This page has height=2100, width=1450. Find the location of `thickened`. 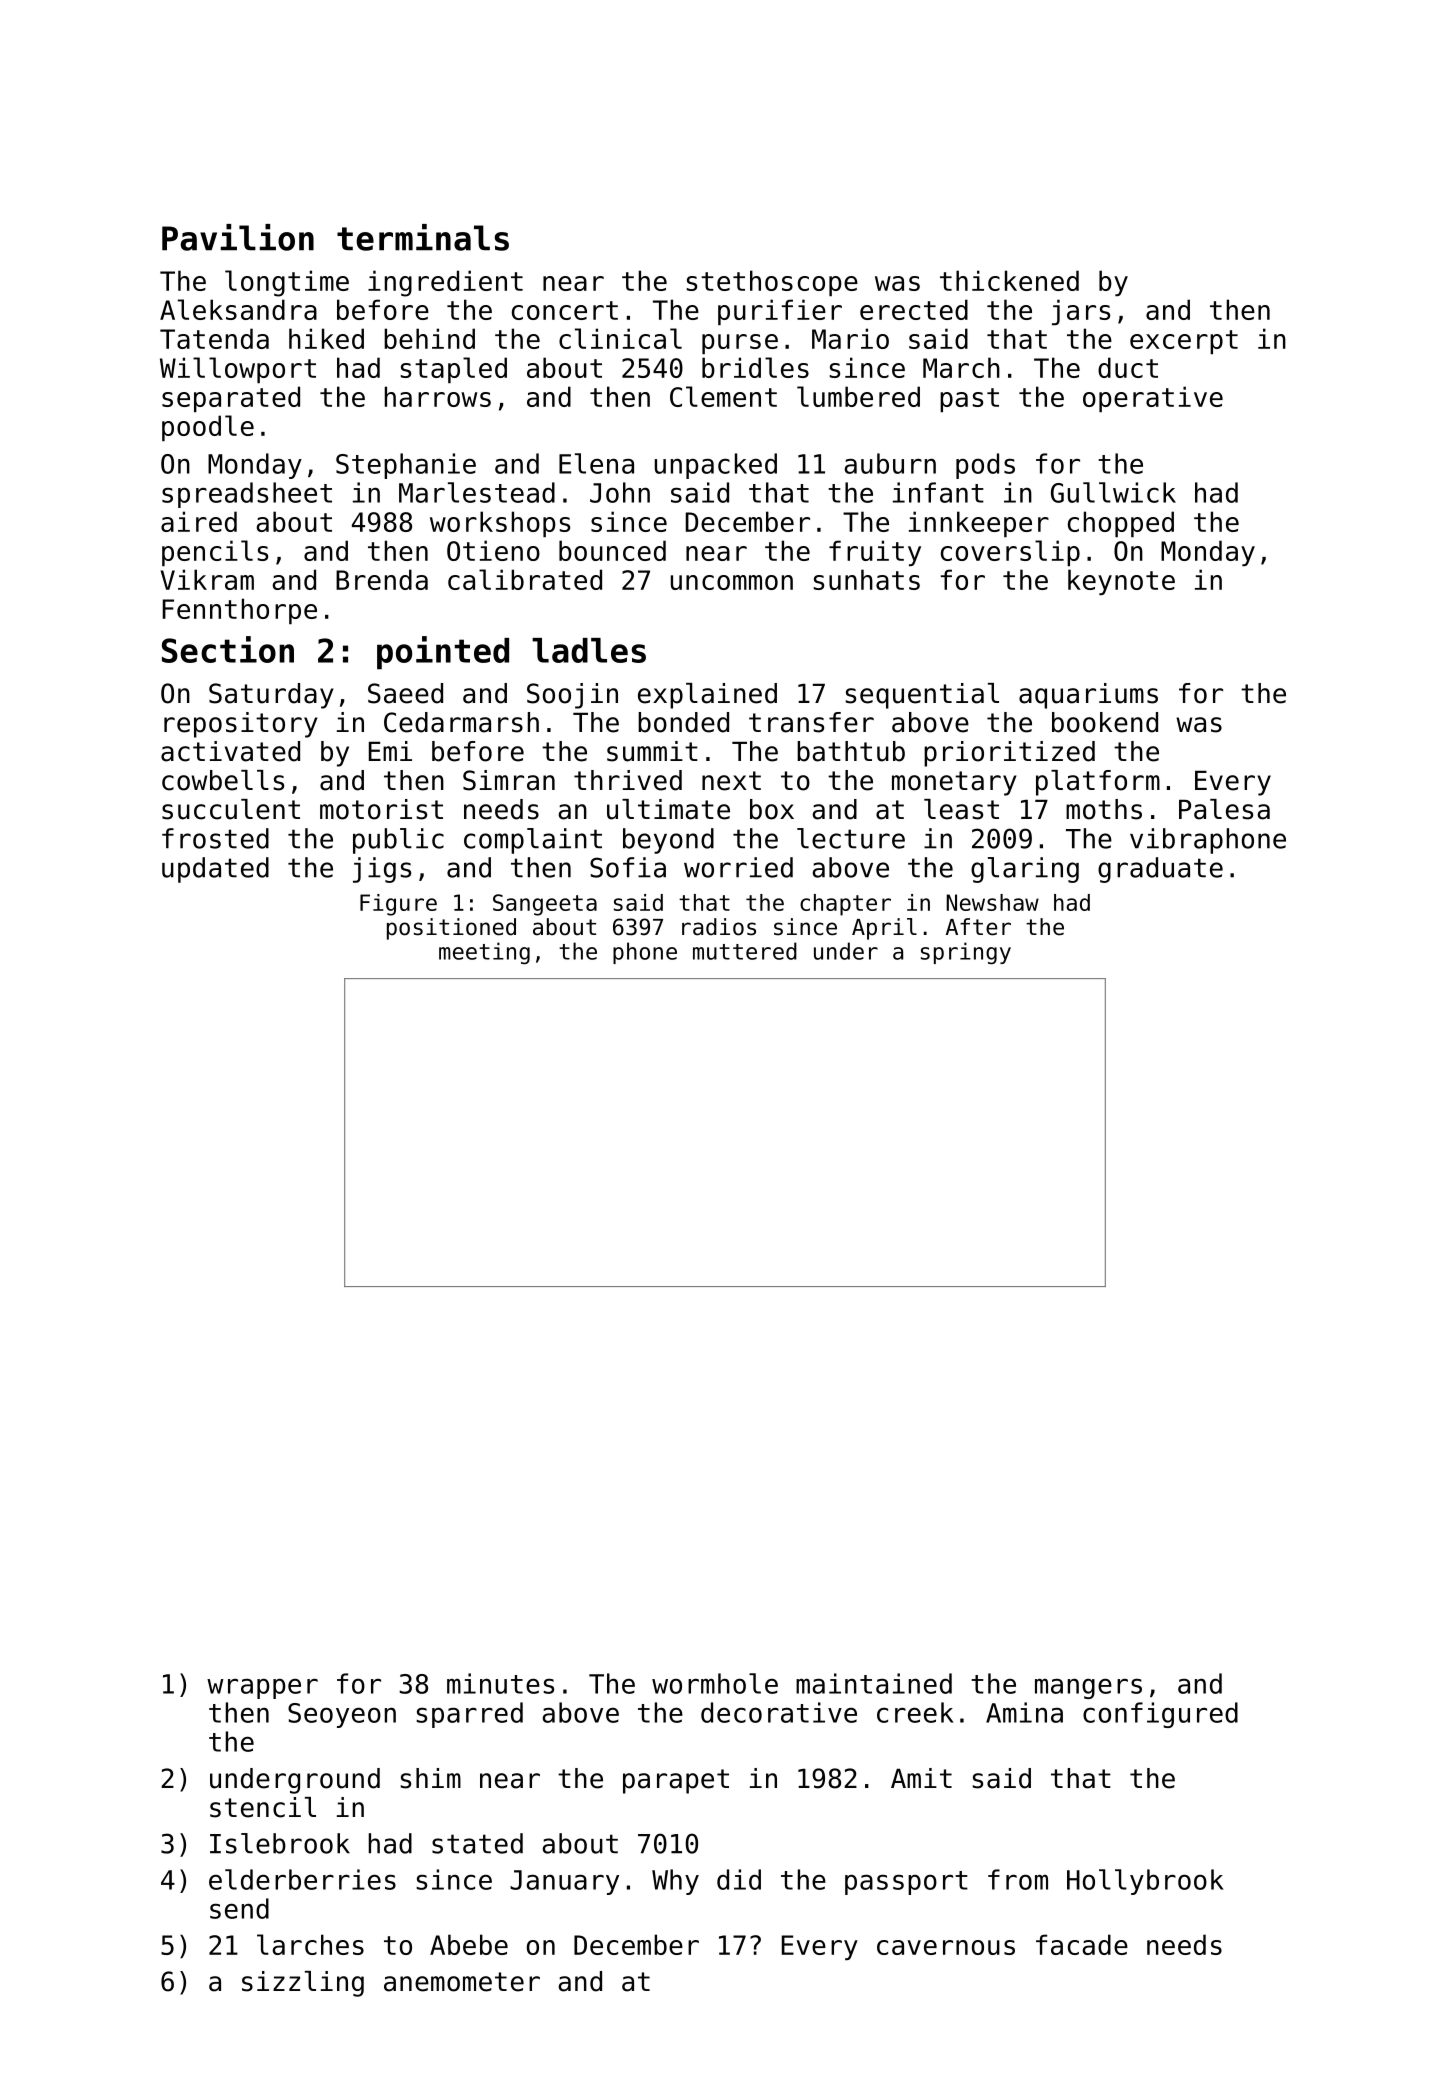

thickened is located at coordinates (1009, 280).
